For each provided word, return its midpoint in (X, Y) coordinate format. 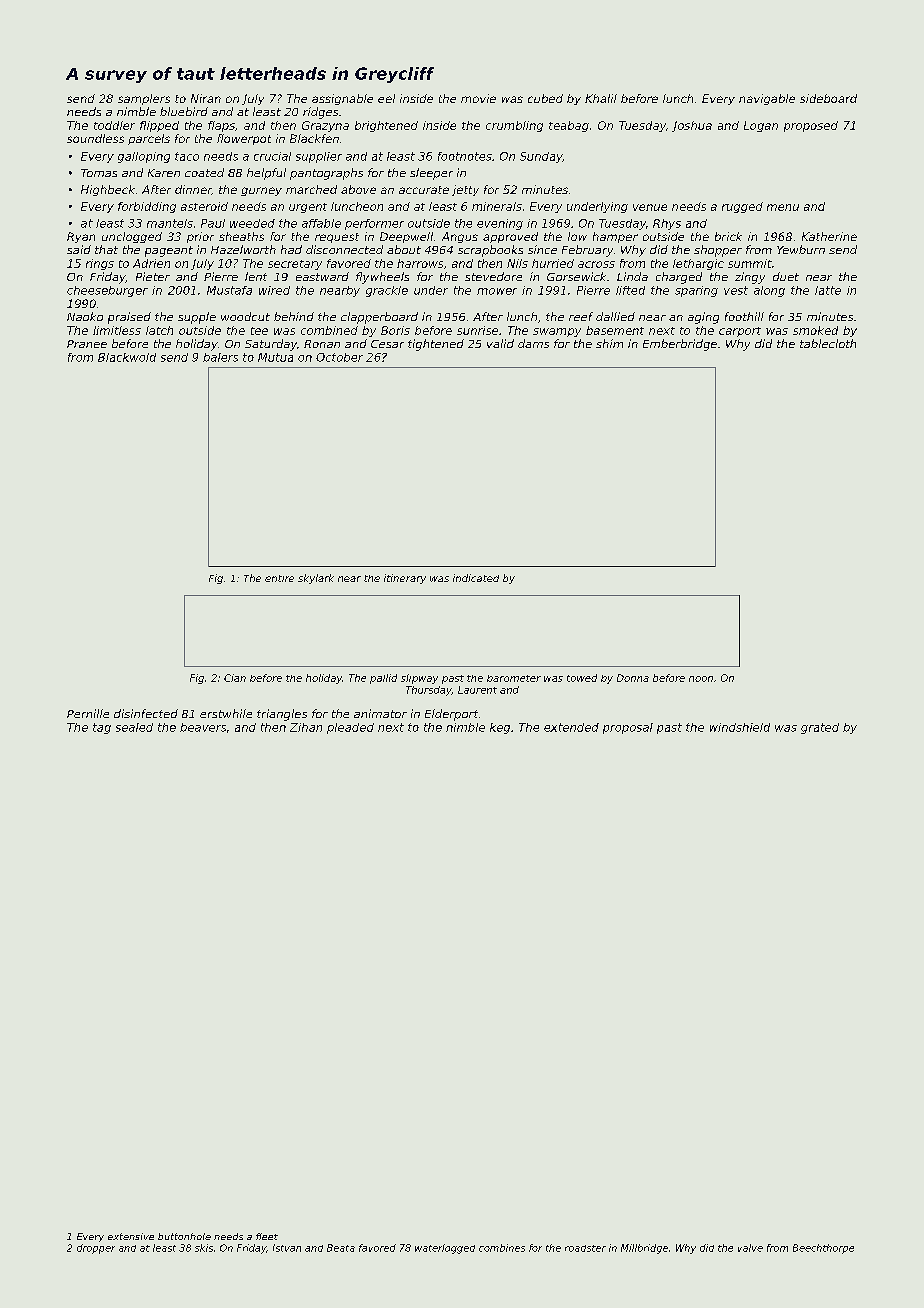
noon (701, 679)
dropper (96, 1249)
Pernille (88, 713)
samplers (144, 99)
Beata (341, 1248)
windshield (740, 727)
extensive (131, 1236)
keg (500, 728)
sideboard (828, 98)
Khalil (601, 98)
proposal (628, 728)
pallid (383, 679)
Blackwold (127, 357)
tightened (436, 345)
